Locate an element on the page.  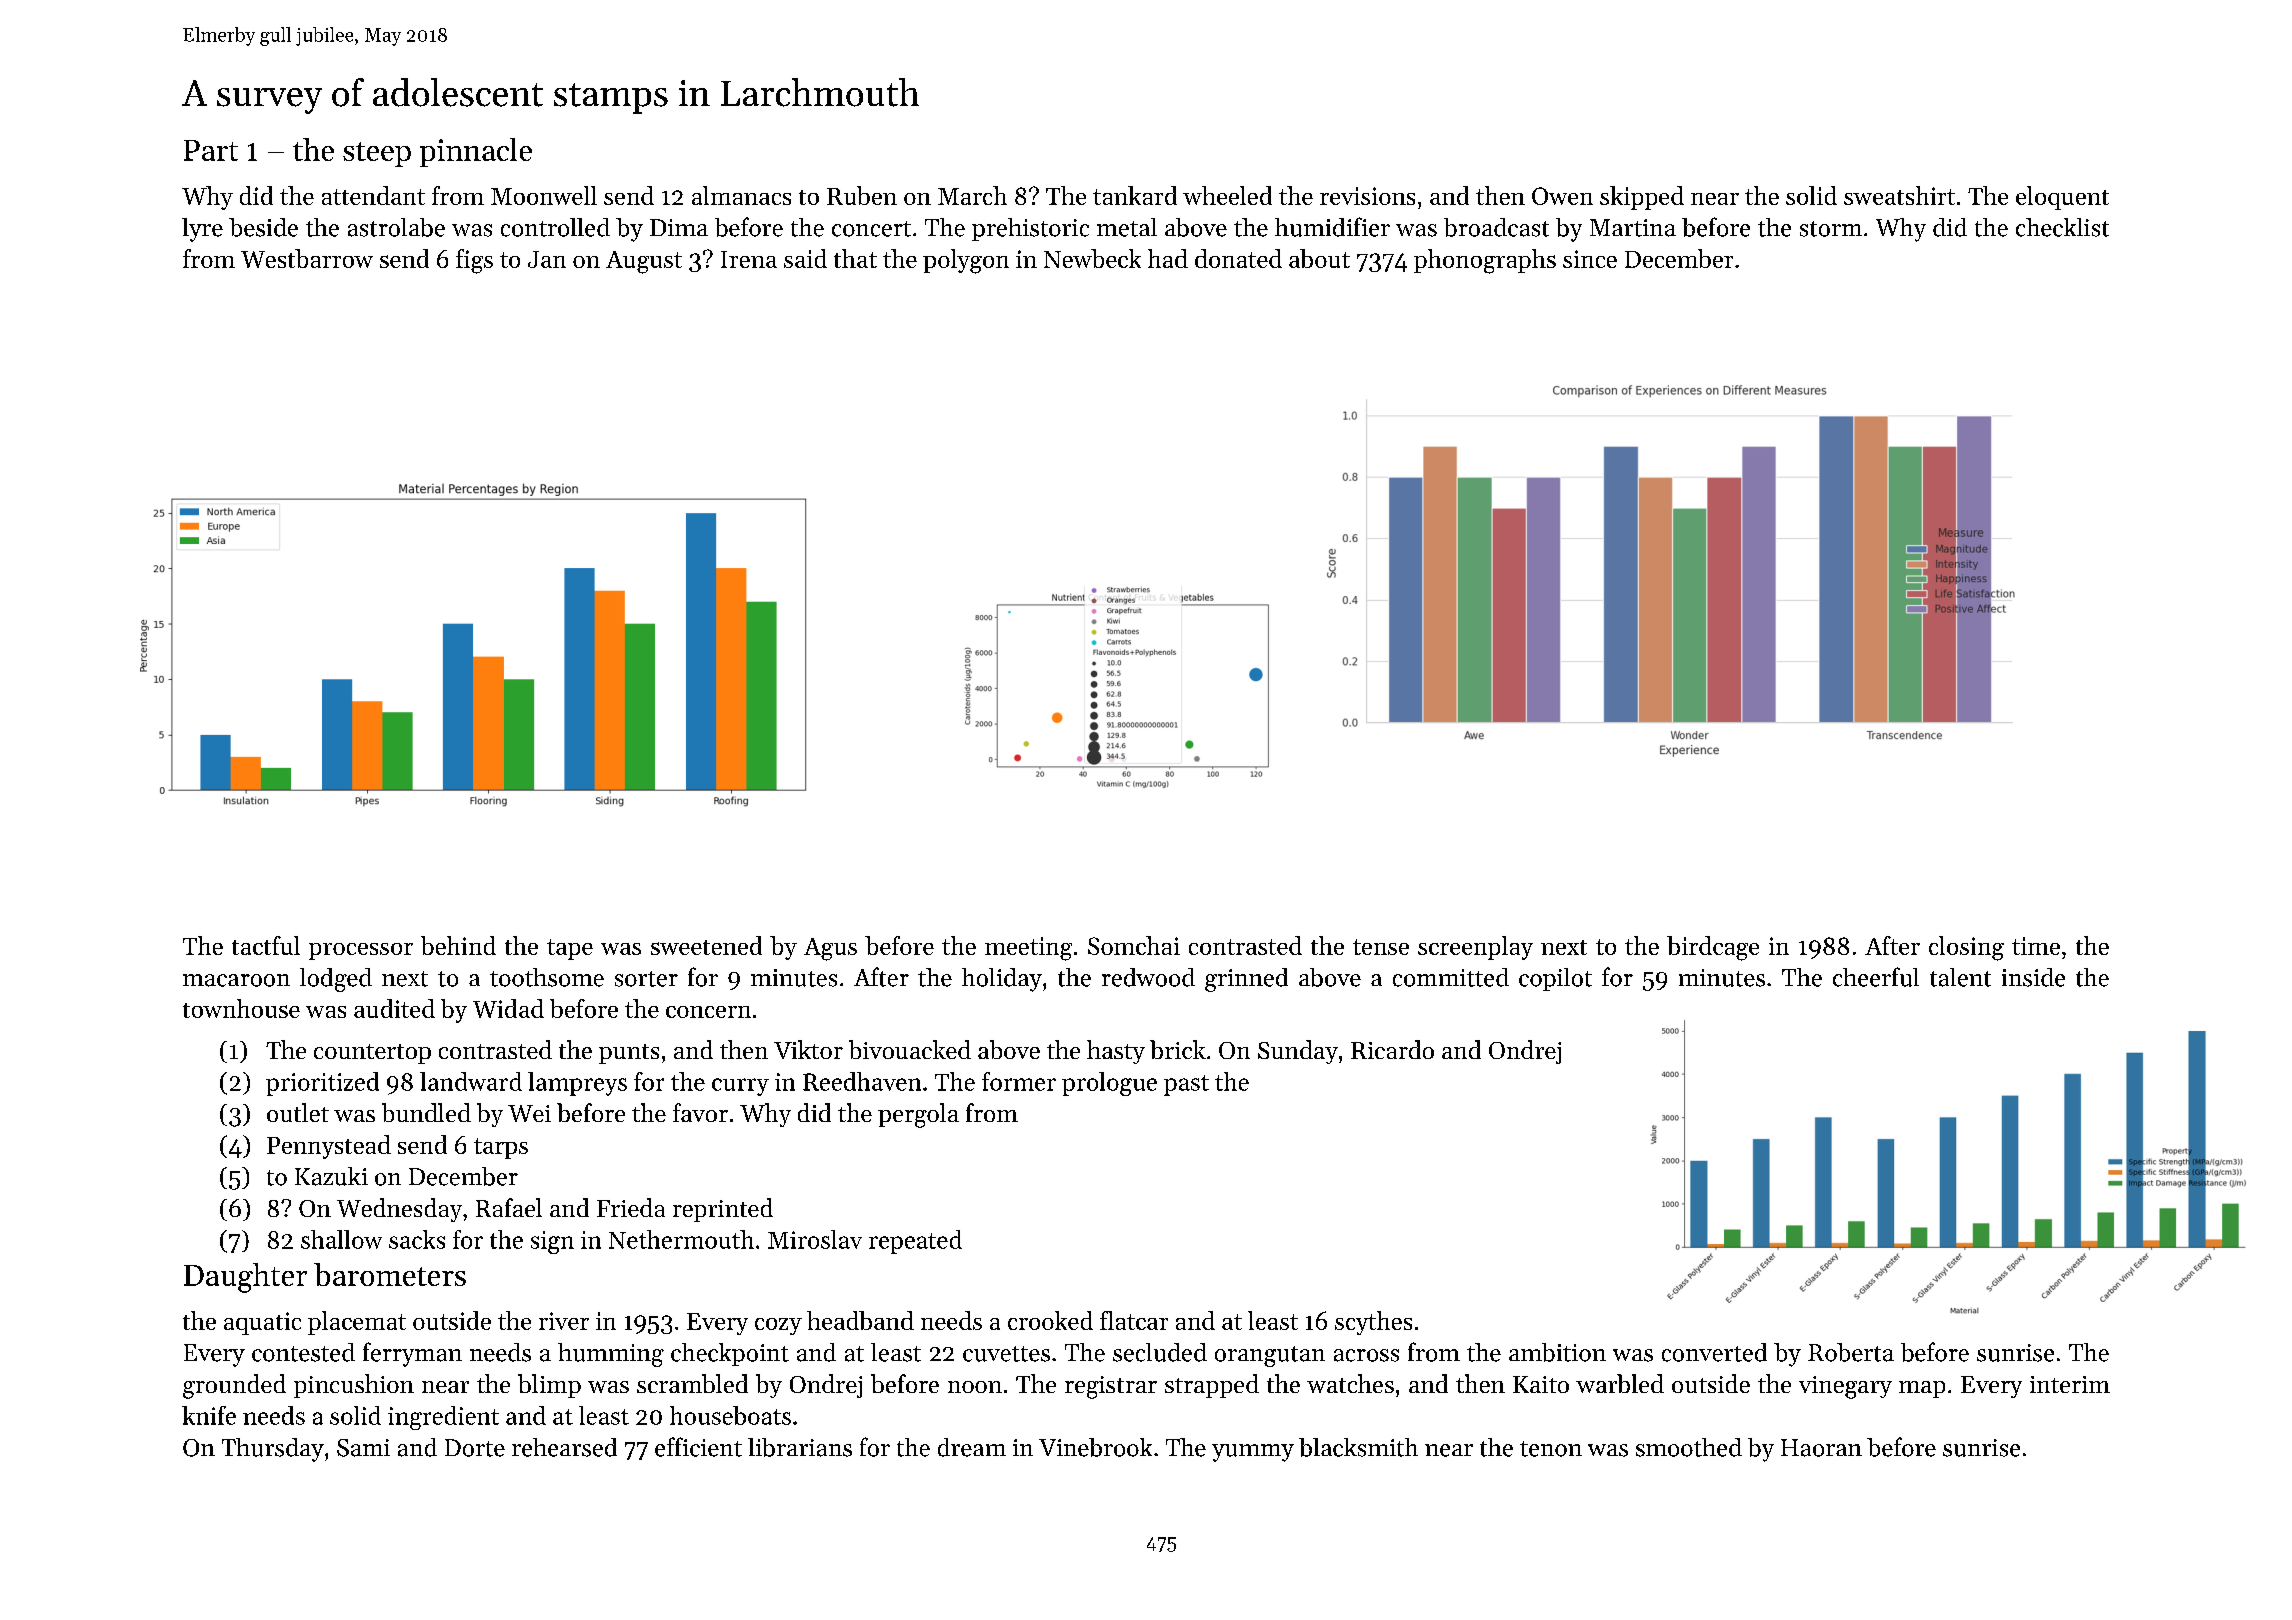
revisions is located at coordinates (1367, 196).
